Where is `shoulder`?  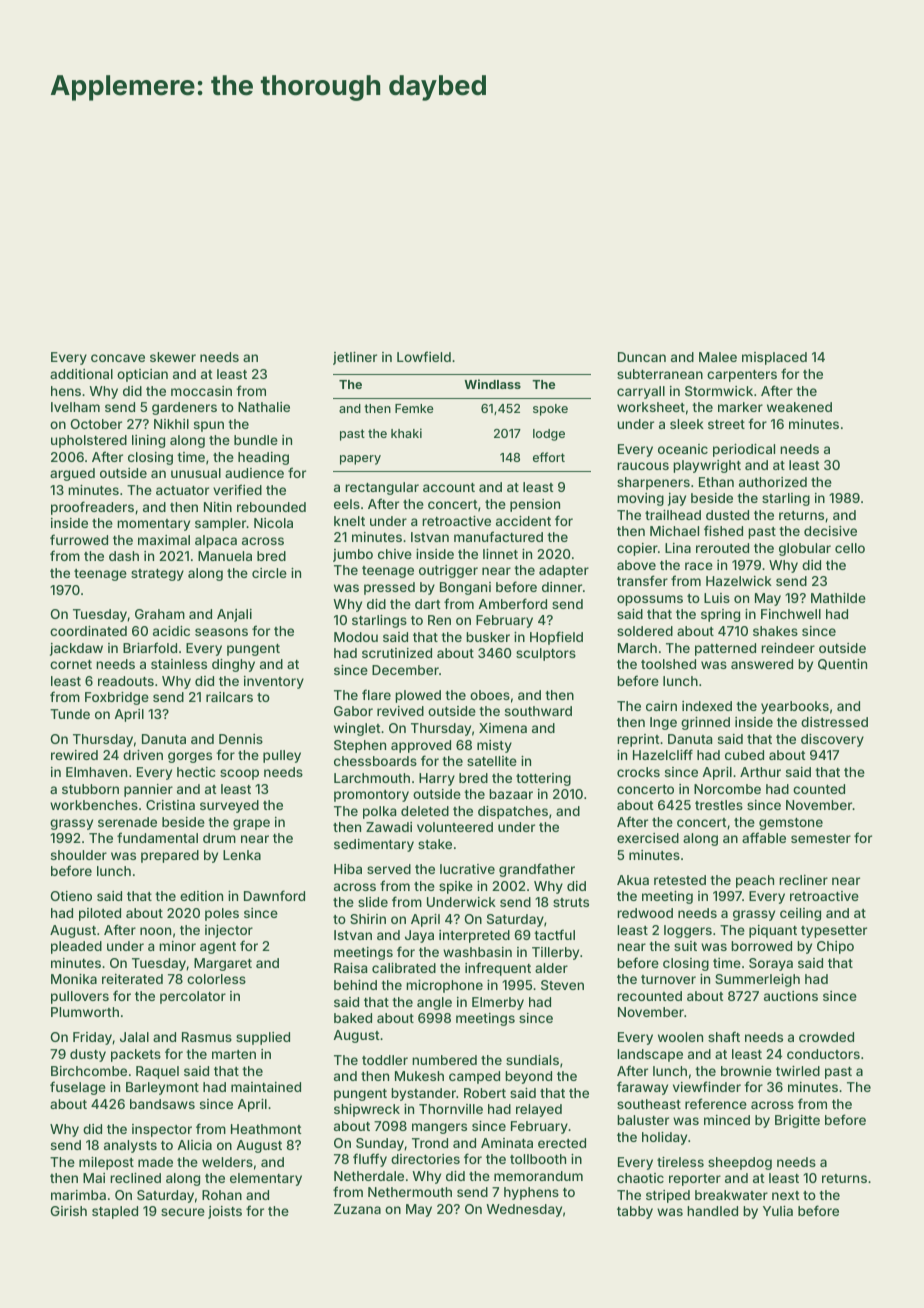
shoulder is located at coordinates (79, 855).
